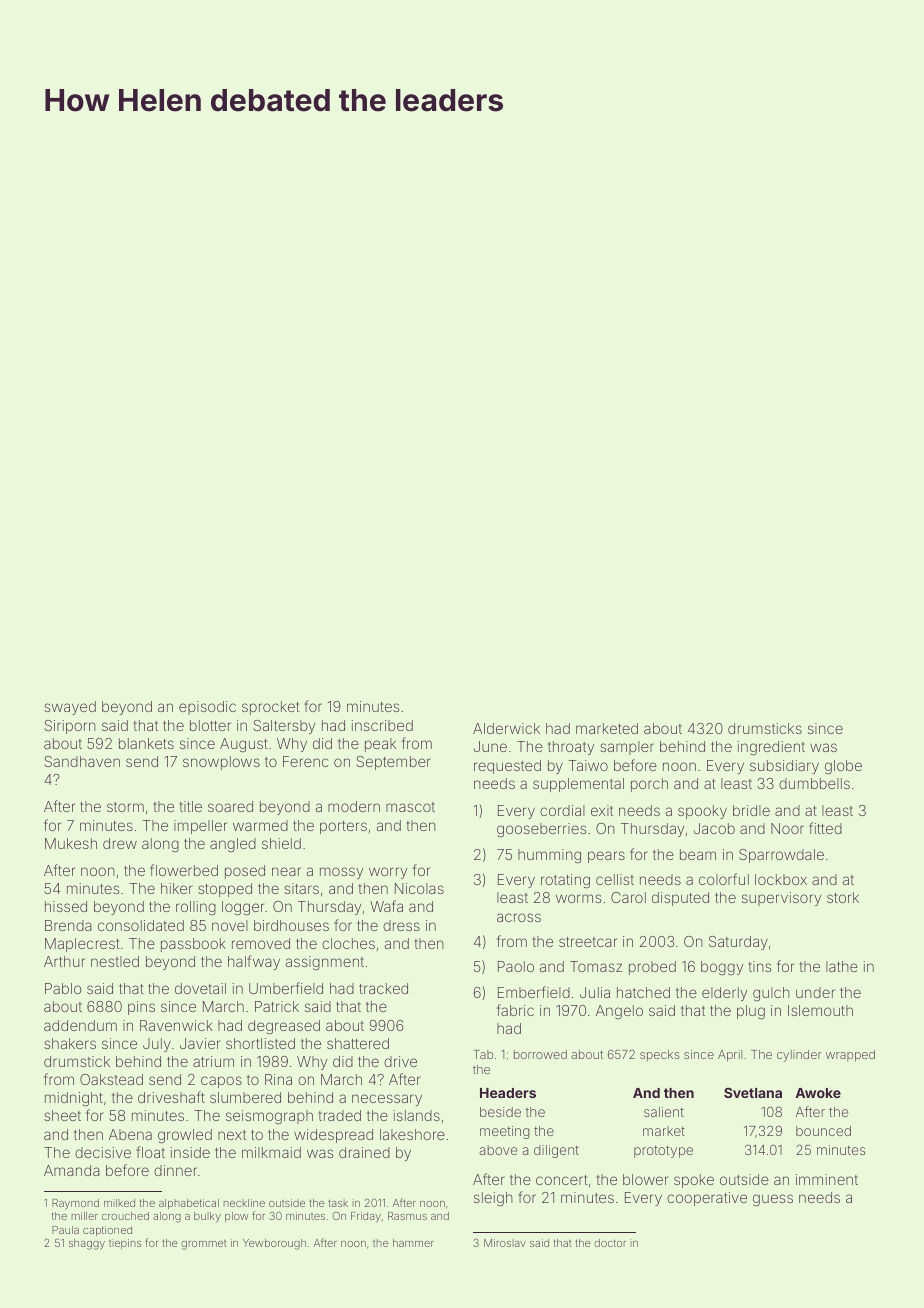 The height and width of the image is (1308, 924). What do you see at coordinates (354, 806) in the image?
I see `modern` at bounding box center [354, 806].
